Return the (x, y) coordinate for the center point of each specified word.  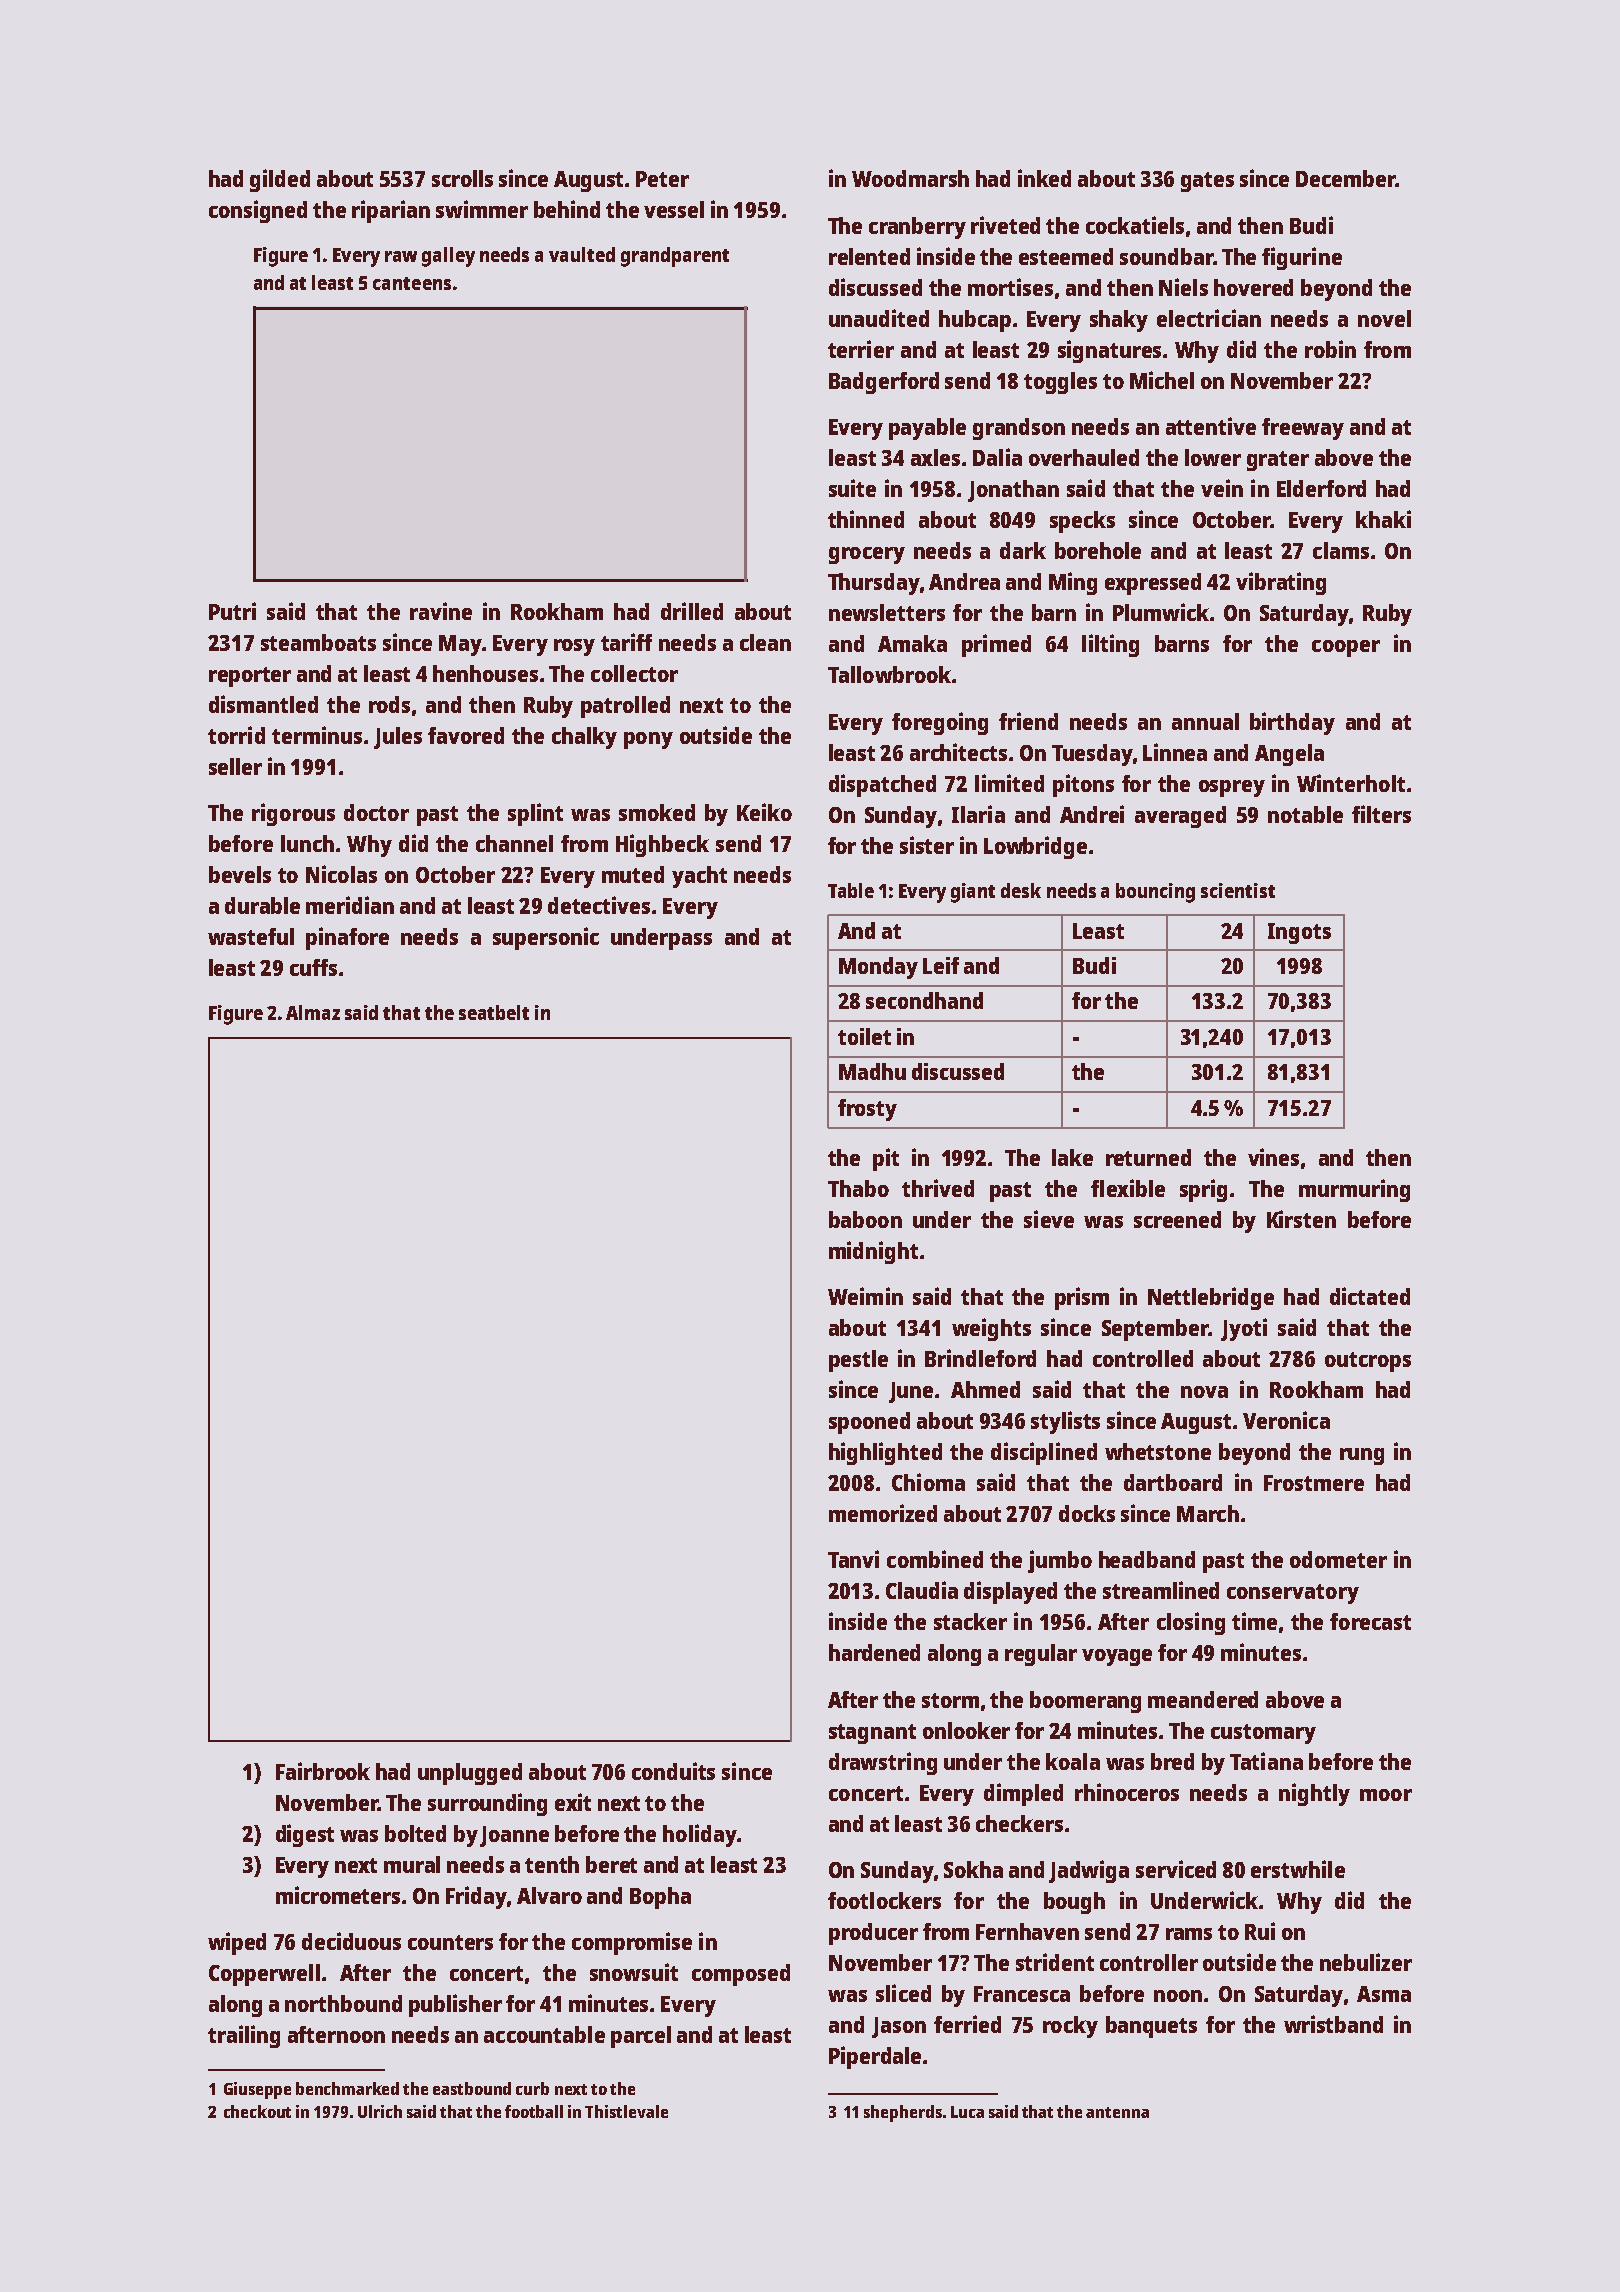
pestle (858, 1361)
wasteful (251, 936)
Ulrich (380, 2111)
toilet (864, 1036)
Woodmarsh (910, 178)
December (1345, 178)
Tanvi (853, 1559)
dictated (1370, 1296)
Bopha (660, 1898)
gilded (280, 180)
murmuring (1354, 1190)
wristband (1333, 2024)
